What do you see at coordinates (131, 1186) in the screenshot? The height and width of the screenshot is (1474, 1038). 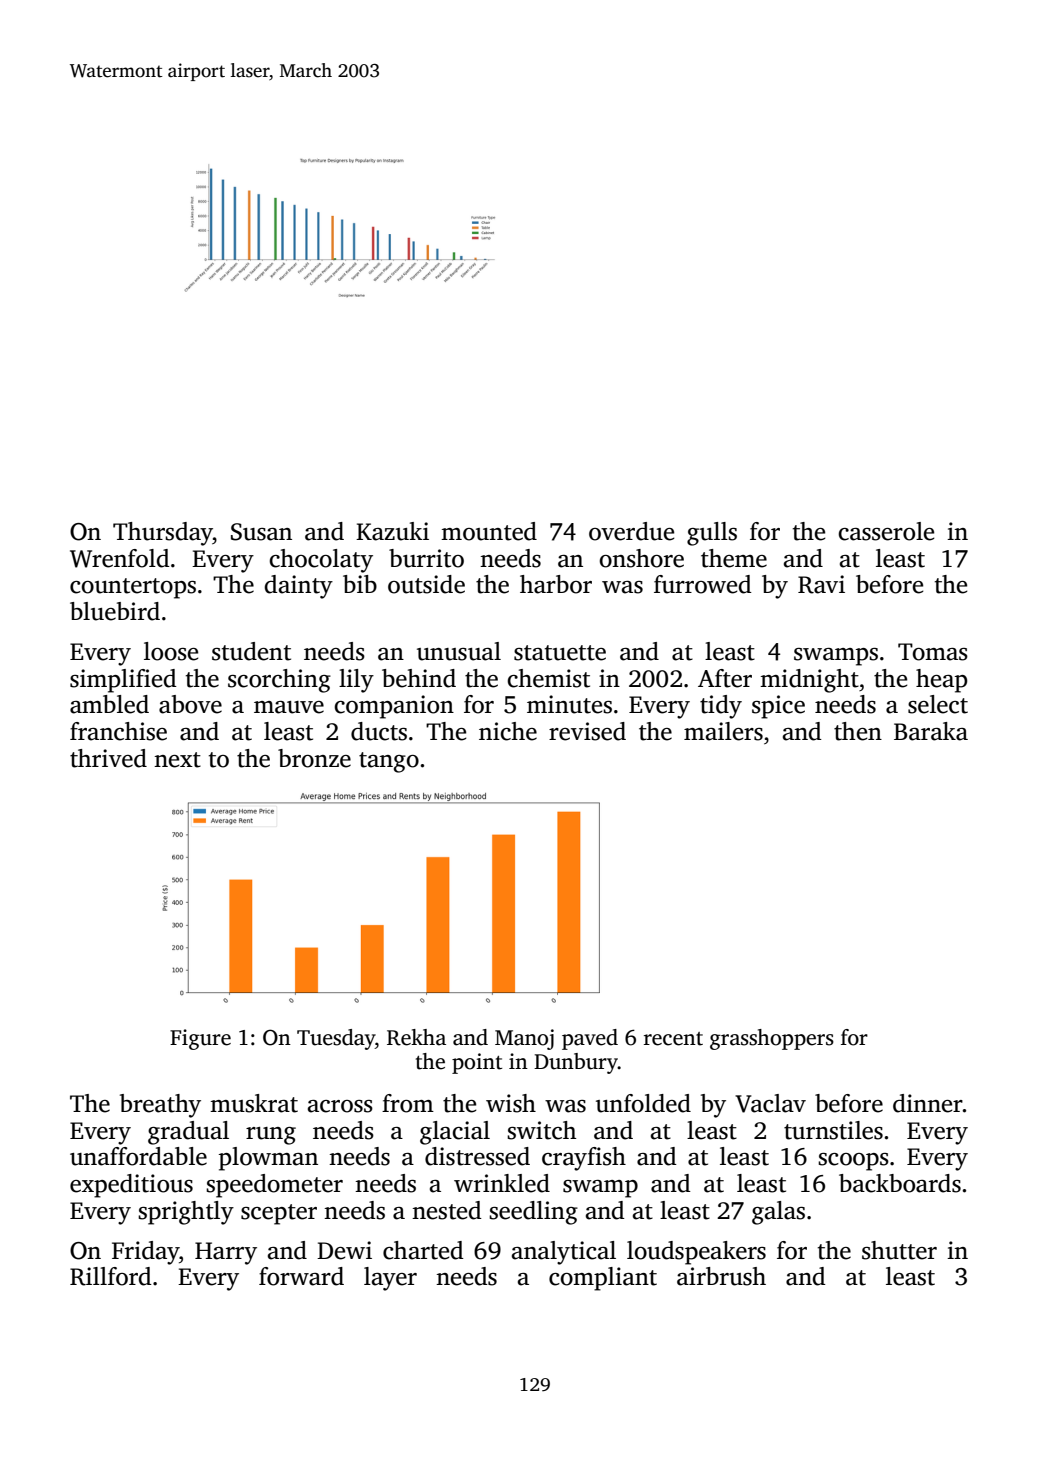 I see `expeditious` at bounding box center [131, 1186].
